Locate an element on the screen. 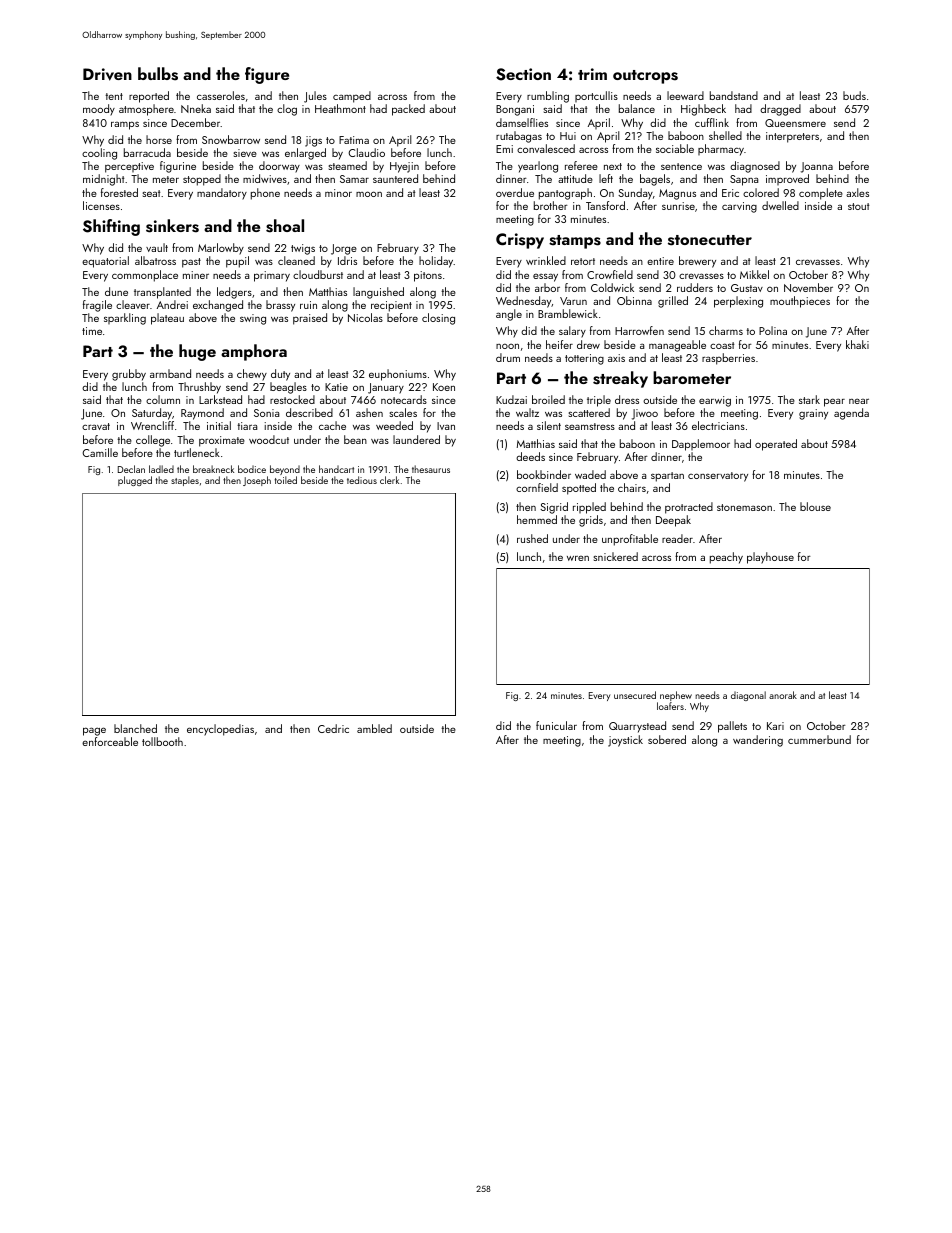 This screenshot has height=1233, width=952. rushed is located at coordinates (532, 538).
